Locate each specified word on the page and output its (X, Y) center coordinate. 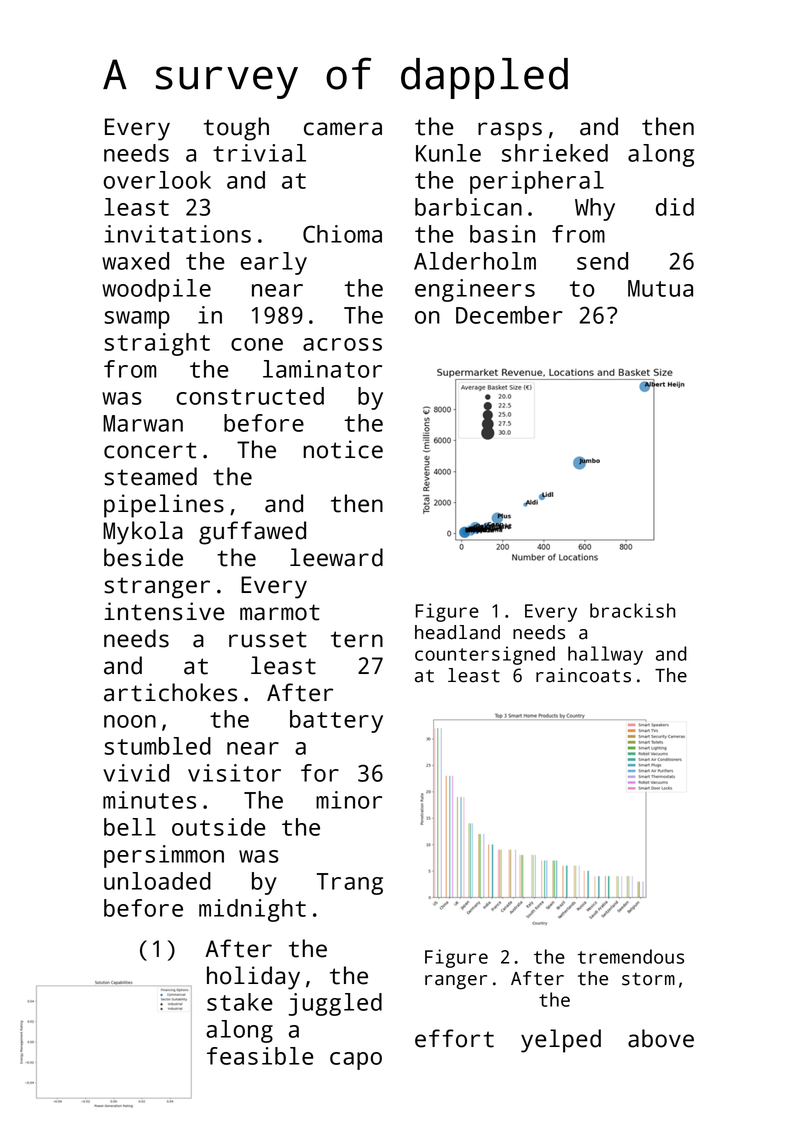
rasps (510, 131)
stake (240, 1002)
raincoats (583, 675)
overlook (157, 180)
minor (349, 800)
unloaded (157, 881)
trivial (259, 153)
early (274, 263)
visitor (234, 773)
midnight (252, 910)
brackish (633, 610)
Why (595, 209)
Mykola (143, 533)
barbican (468, 207)
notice (343, 449)
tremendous (631, 956)
